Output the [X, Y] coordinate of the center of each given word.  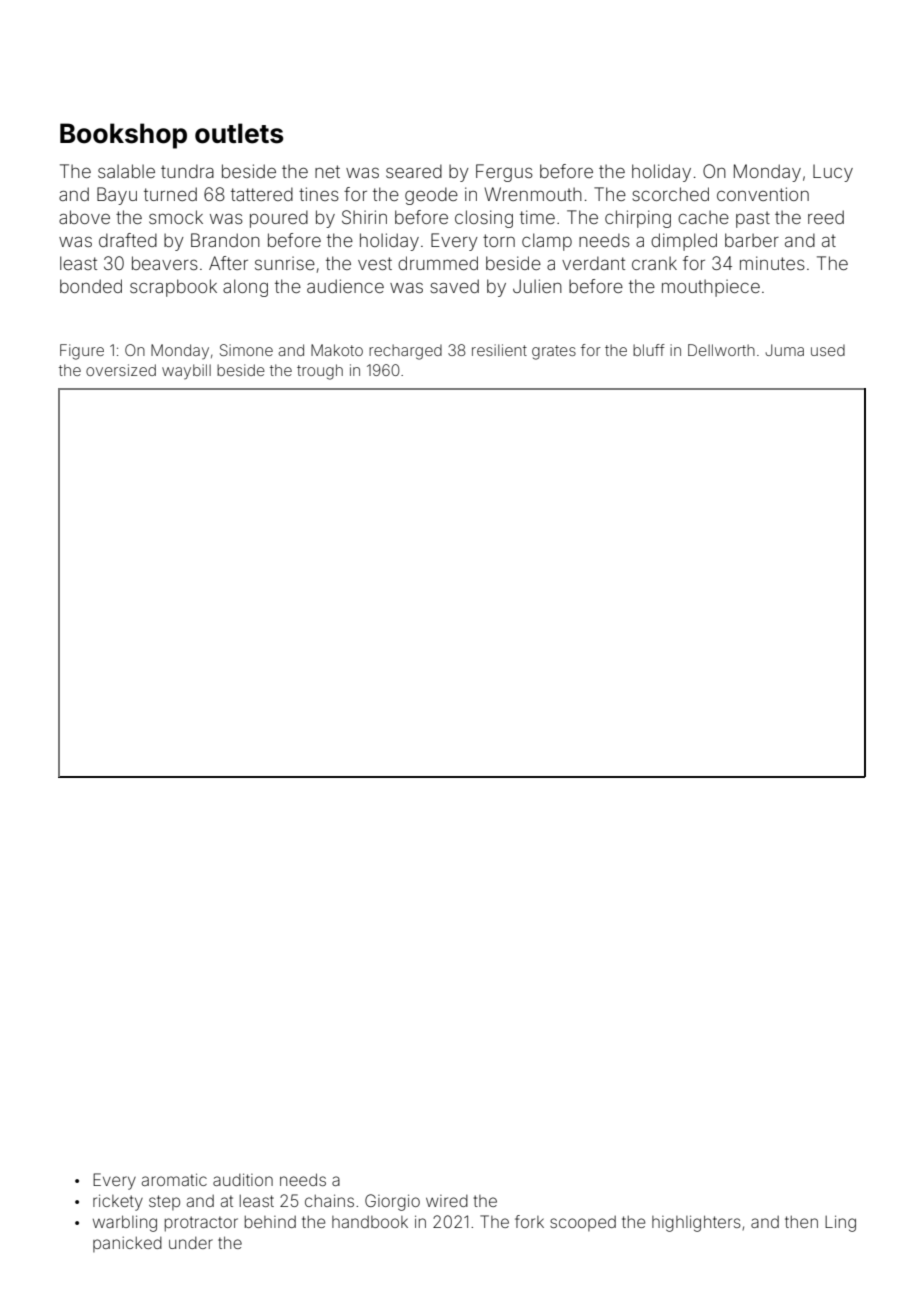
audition [243, 1179]
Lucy [833, 173]
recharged [405, 352]
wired [447, 1201]
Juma [784, 350]
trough [320, 372]
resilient [499, 350]
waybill [186, 371]
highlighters [696, 1223]
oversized [121, 370]
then [801, 1222]
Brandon [225, 240]
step [164, 1202]
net [327, 171]
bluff [649, 350]
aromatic [174, 1179]
